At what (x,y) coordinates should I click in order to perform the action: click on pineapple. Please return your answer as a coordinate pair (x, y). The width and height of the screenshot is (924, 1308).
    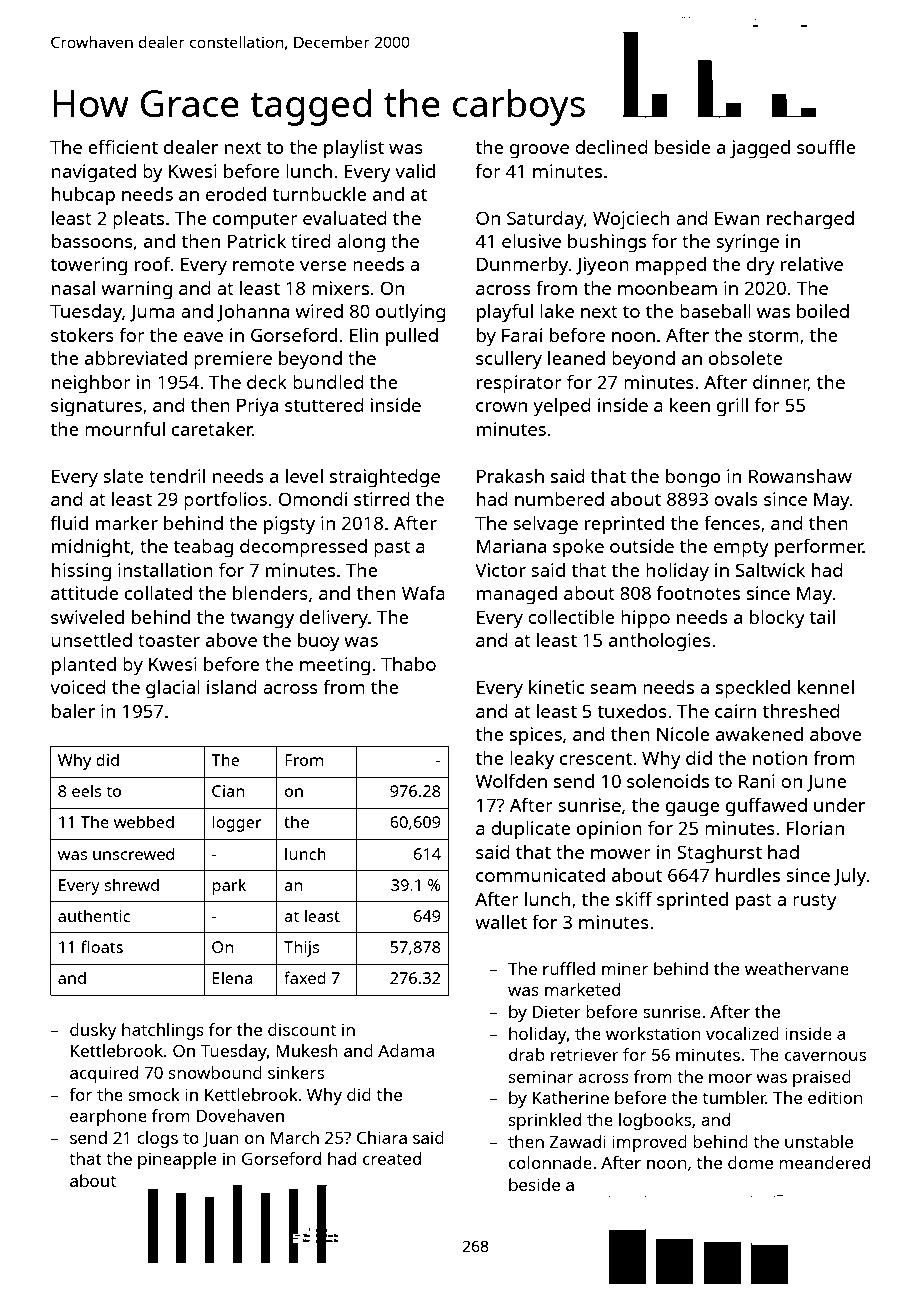
    Looking at the image, I should click on (177, 1160).
